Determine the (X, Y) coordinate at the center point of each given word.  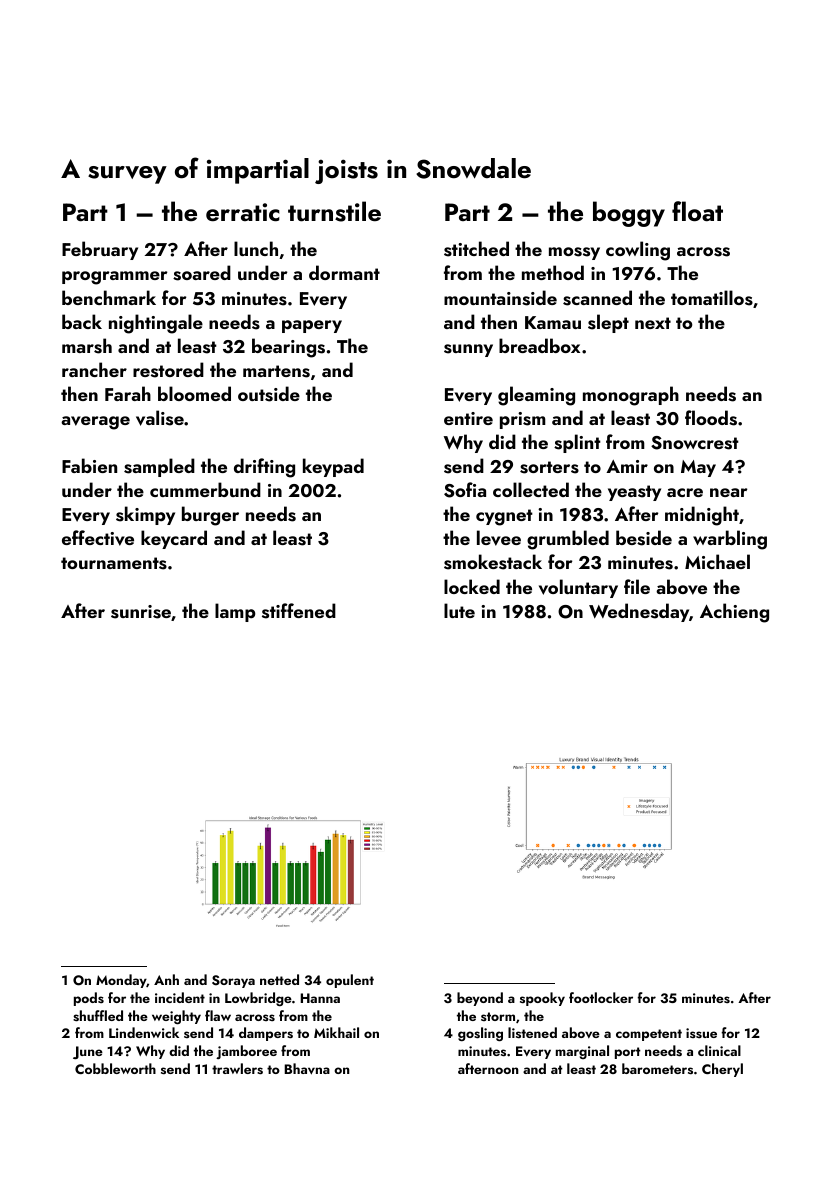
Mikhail (336, 1032)
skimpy (145, 515)
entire (468, 418)
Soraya (233, 981)
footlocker (601, 997)
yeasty (634, 493)
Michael (717, 561)
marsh (87, 346)
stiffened (299, 611)
